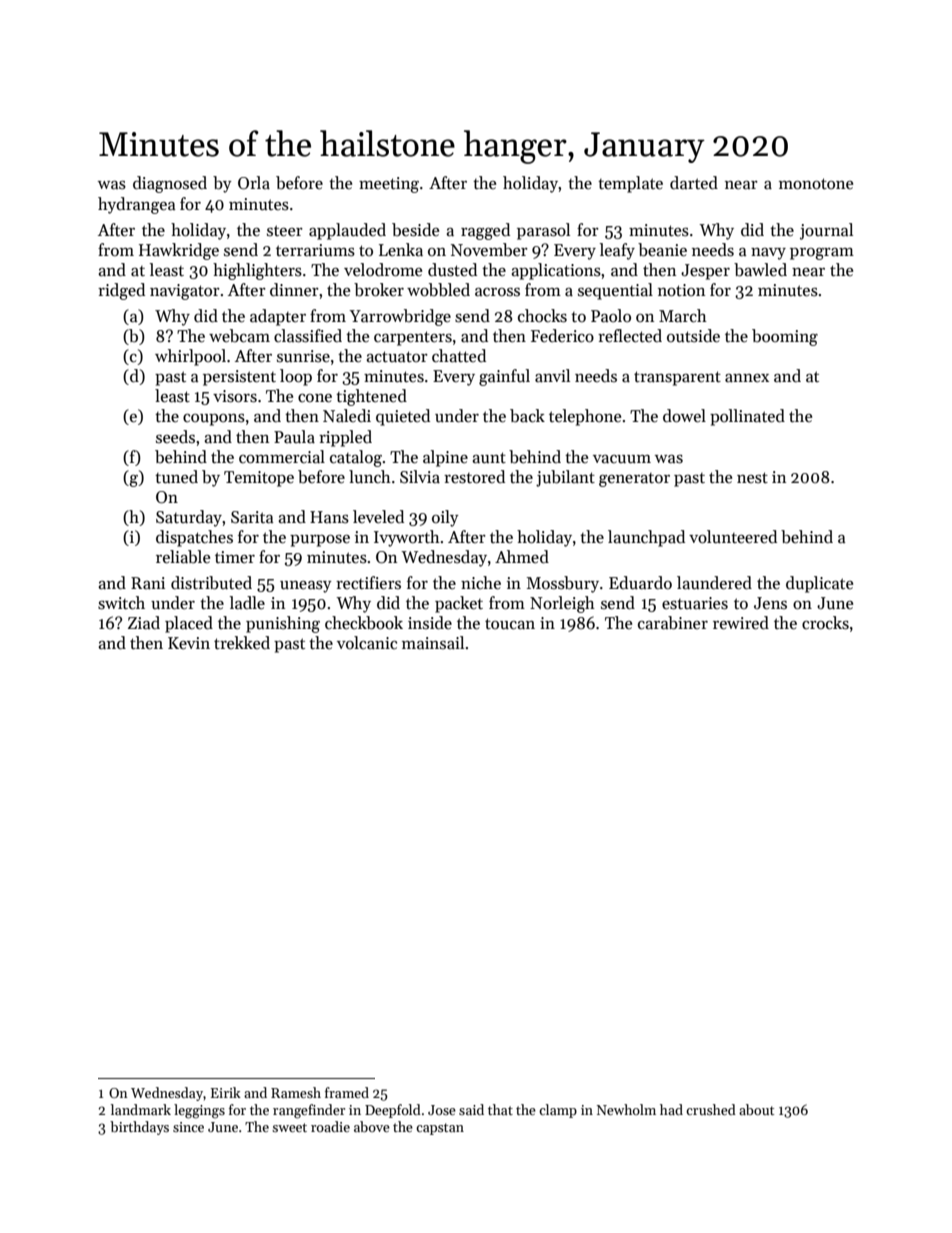 The width and height of the screenshot is (952, 1233). Describe the element at coordinates (694, 183) in the screenshot. I see `darted` at that location.
